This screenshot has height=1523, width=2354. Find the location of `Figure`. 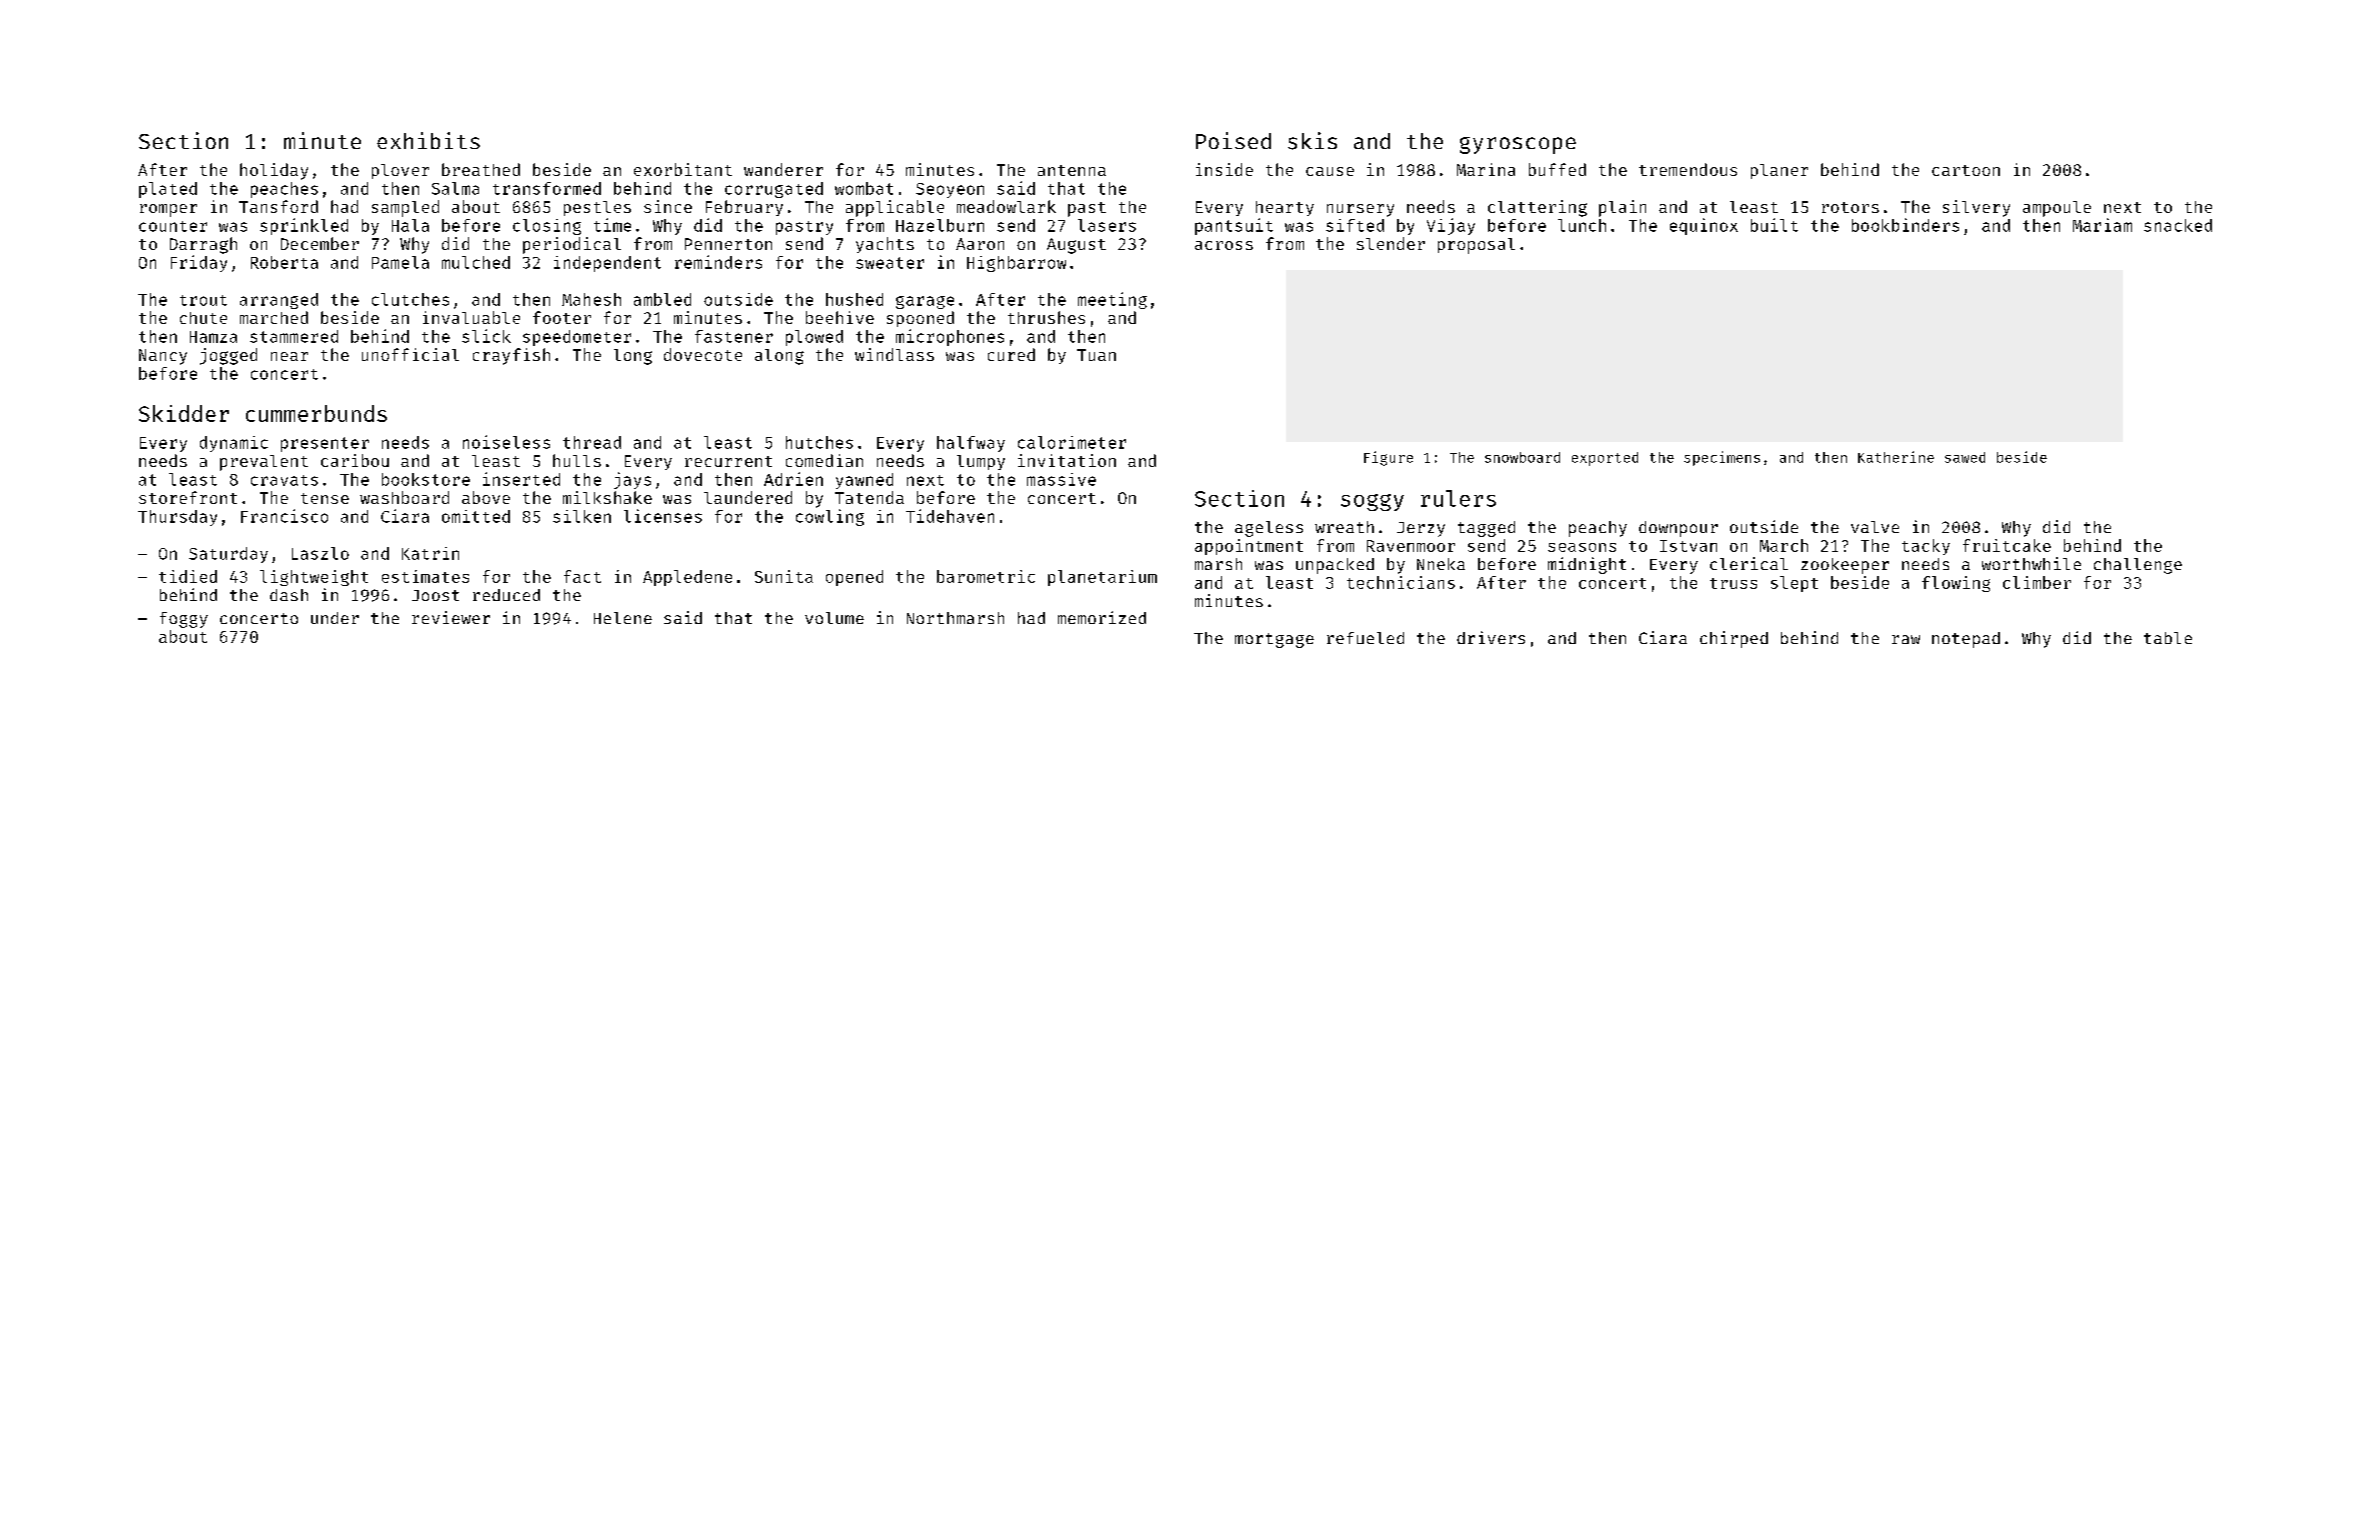

Figure is located at coordinates (1388, 458).
